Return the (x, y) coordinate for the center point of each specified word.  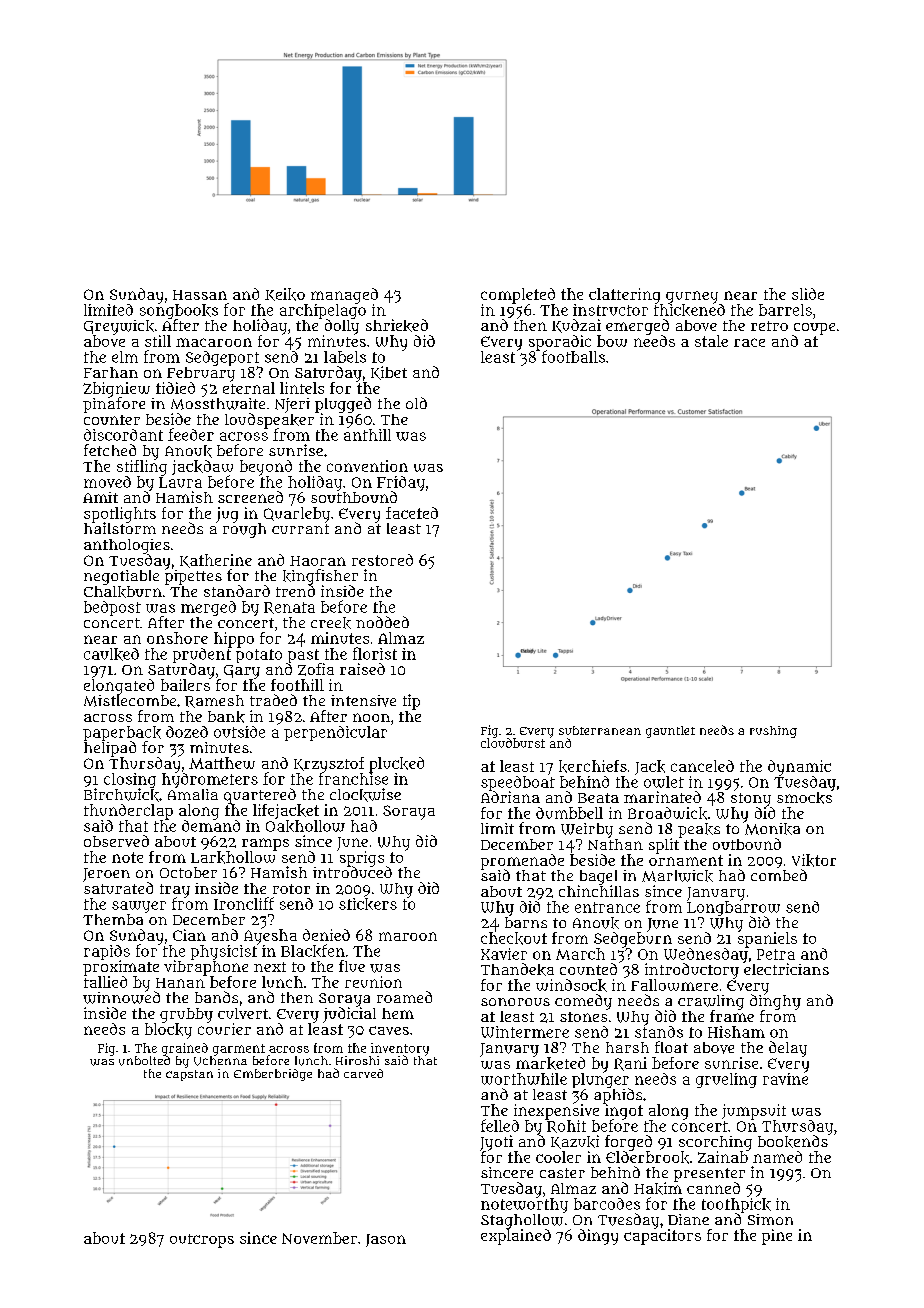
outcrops (202, 1241)
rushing (773, 732)
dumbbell (569, 813)
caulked (111, 654)
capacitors (662, 1237)
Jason (386, 1240)
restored (382, 560)
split (664, 846)
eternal (249, 388)
